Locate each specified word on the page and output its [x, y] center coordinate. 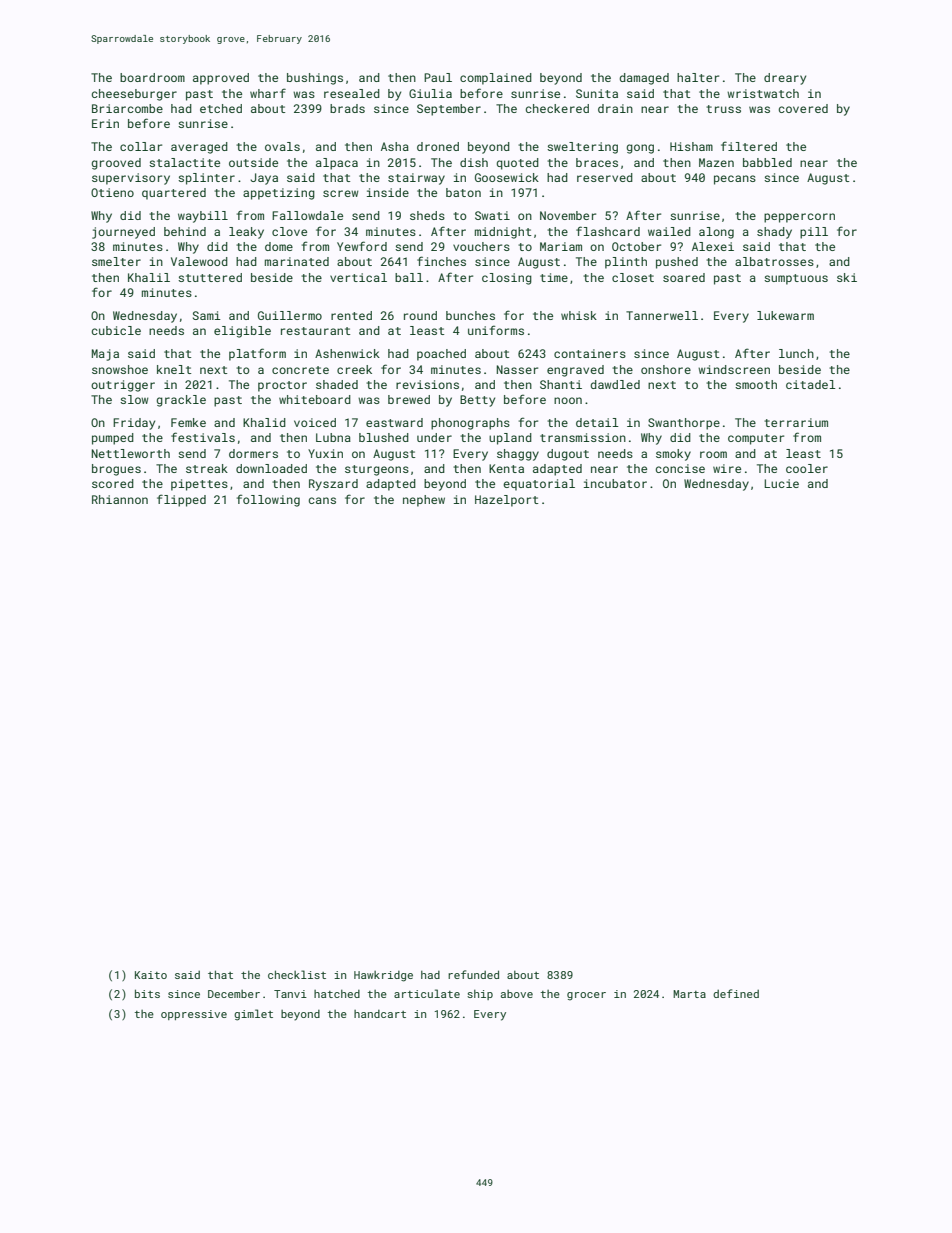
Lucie [781, 483]
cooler [807, 468]
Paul [438, 77]
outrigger [123, 386]
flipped [181, 500]
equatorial [539, 485]
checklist [297, 974]
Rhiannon [120, 499]
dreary [785, 79]
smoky [673, 455]
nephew [424, 501]
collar [141, 146]
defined [736, 993]
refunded [473, 974]
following [268, 500]
